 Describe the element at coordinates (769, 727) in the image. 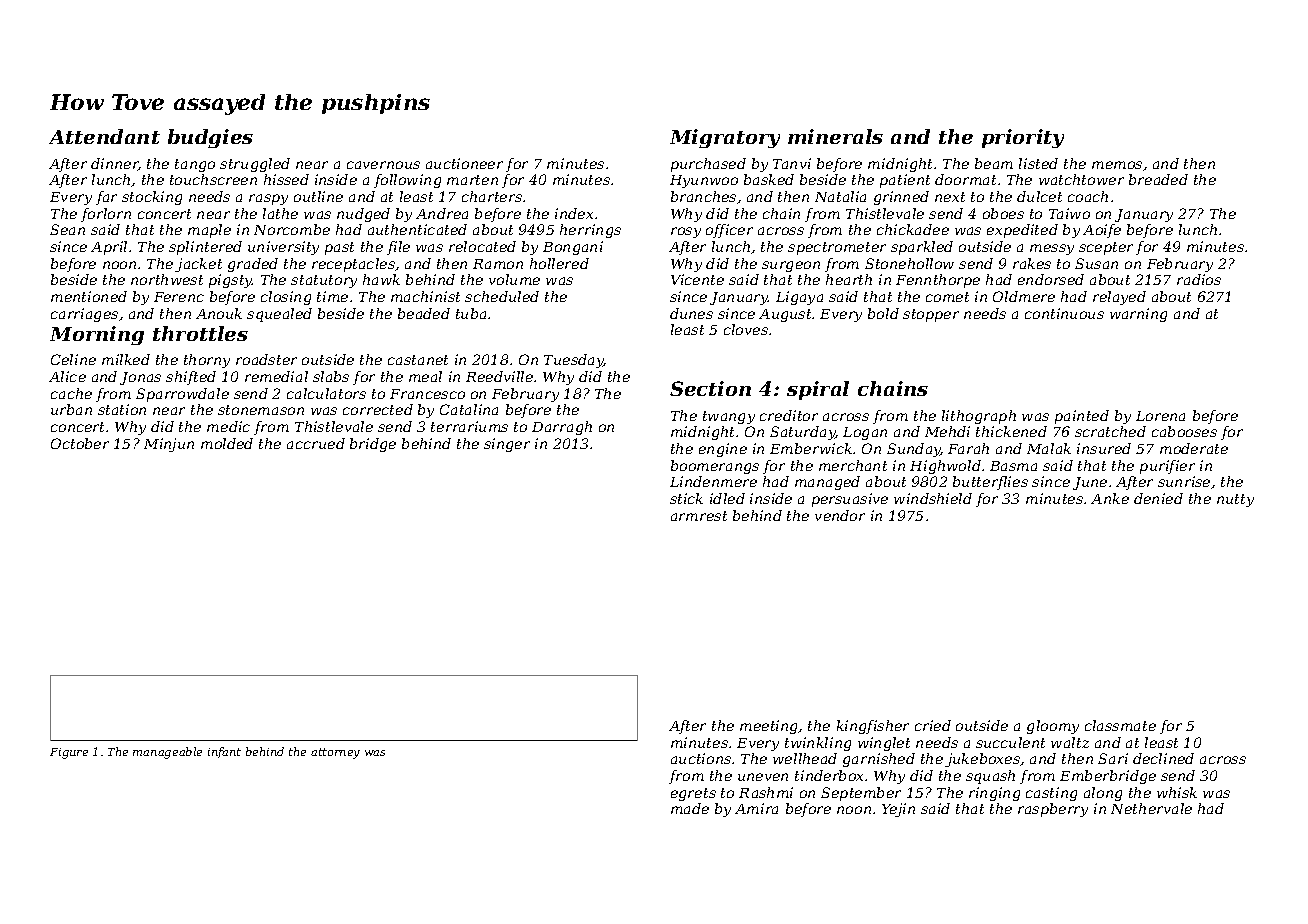

I see `meeting` at that location.
